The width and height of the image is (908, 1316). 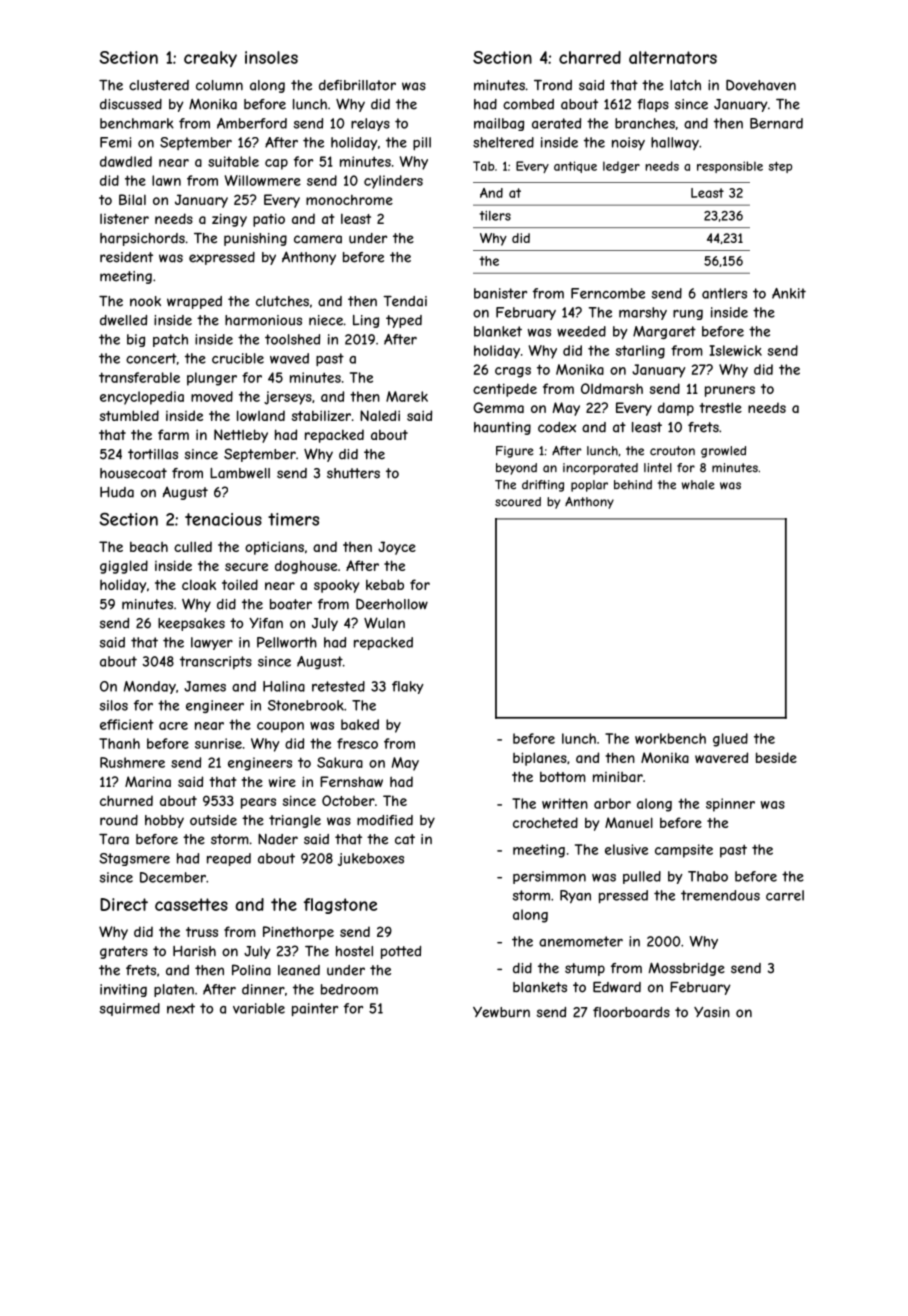 What do you see at coordinates (500, 293) in the image?
I see `banister` at bounding box center [500, 293].
